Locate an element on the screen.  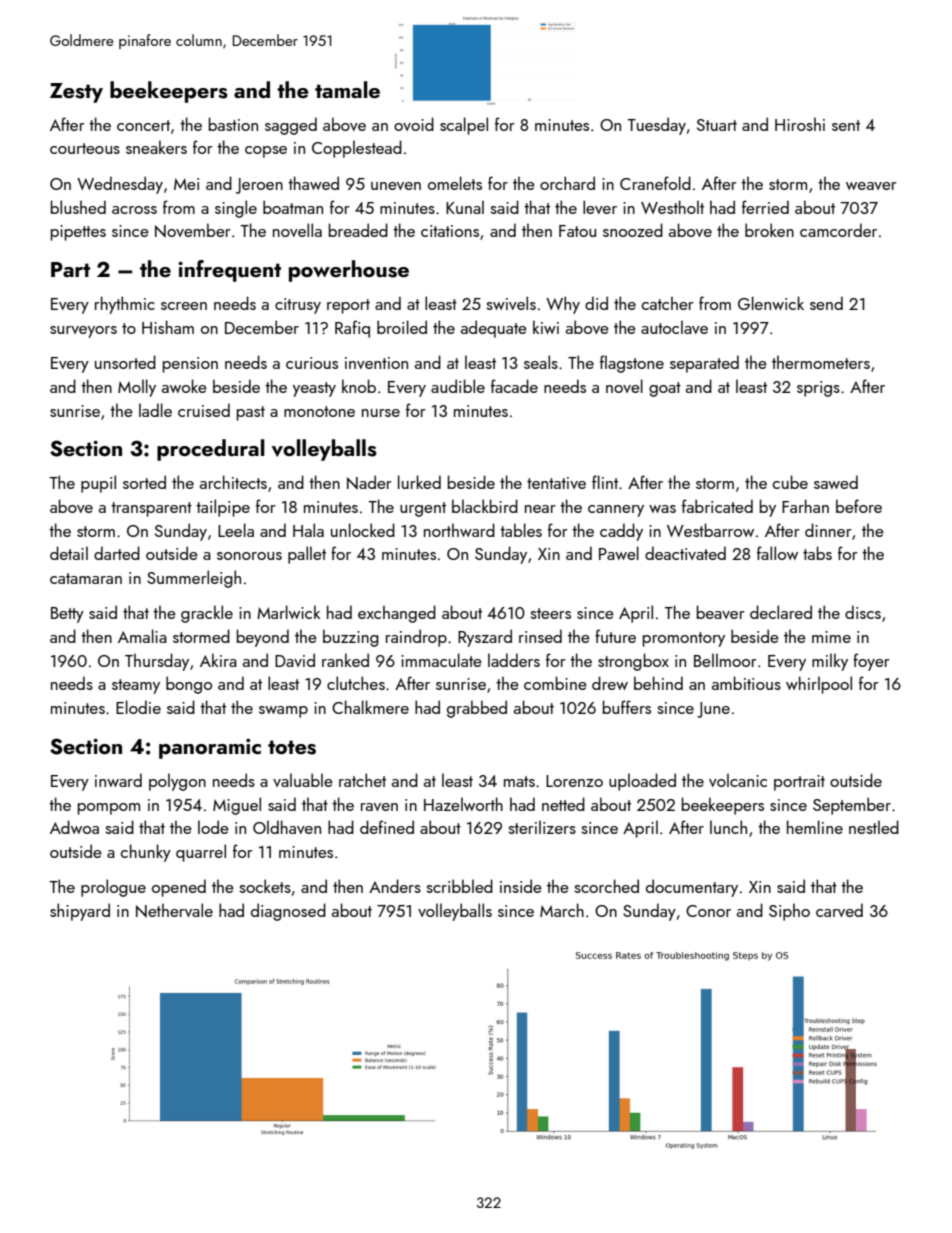
Zesty is located at coordinates (76, 93).
